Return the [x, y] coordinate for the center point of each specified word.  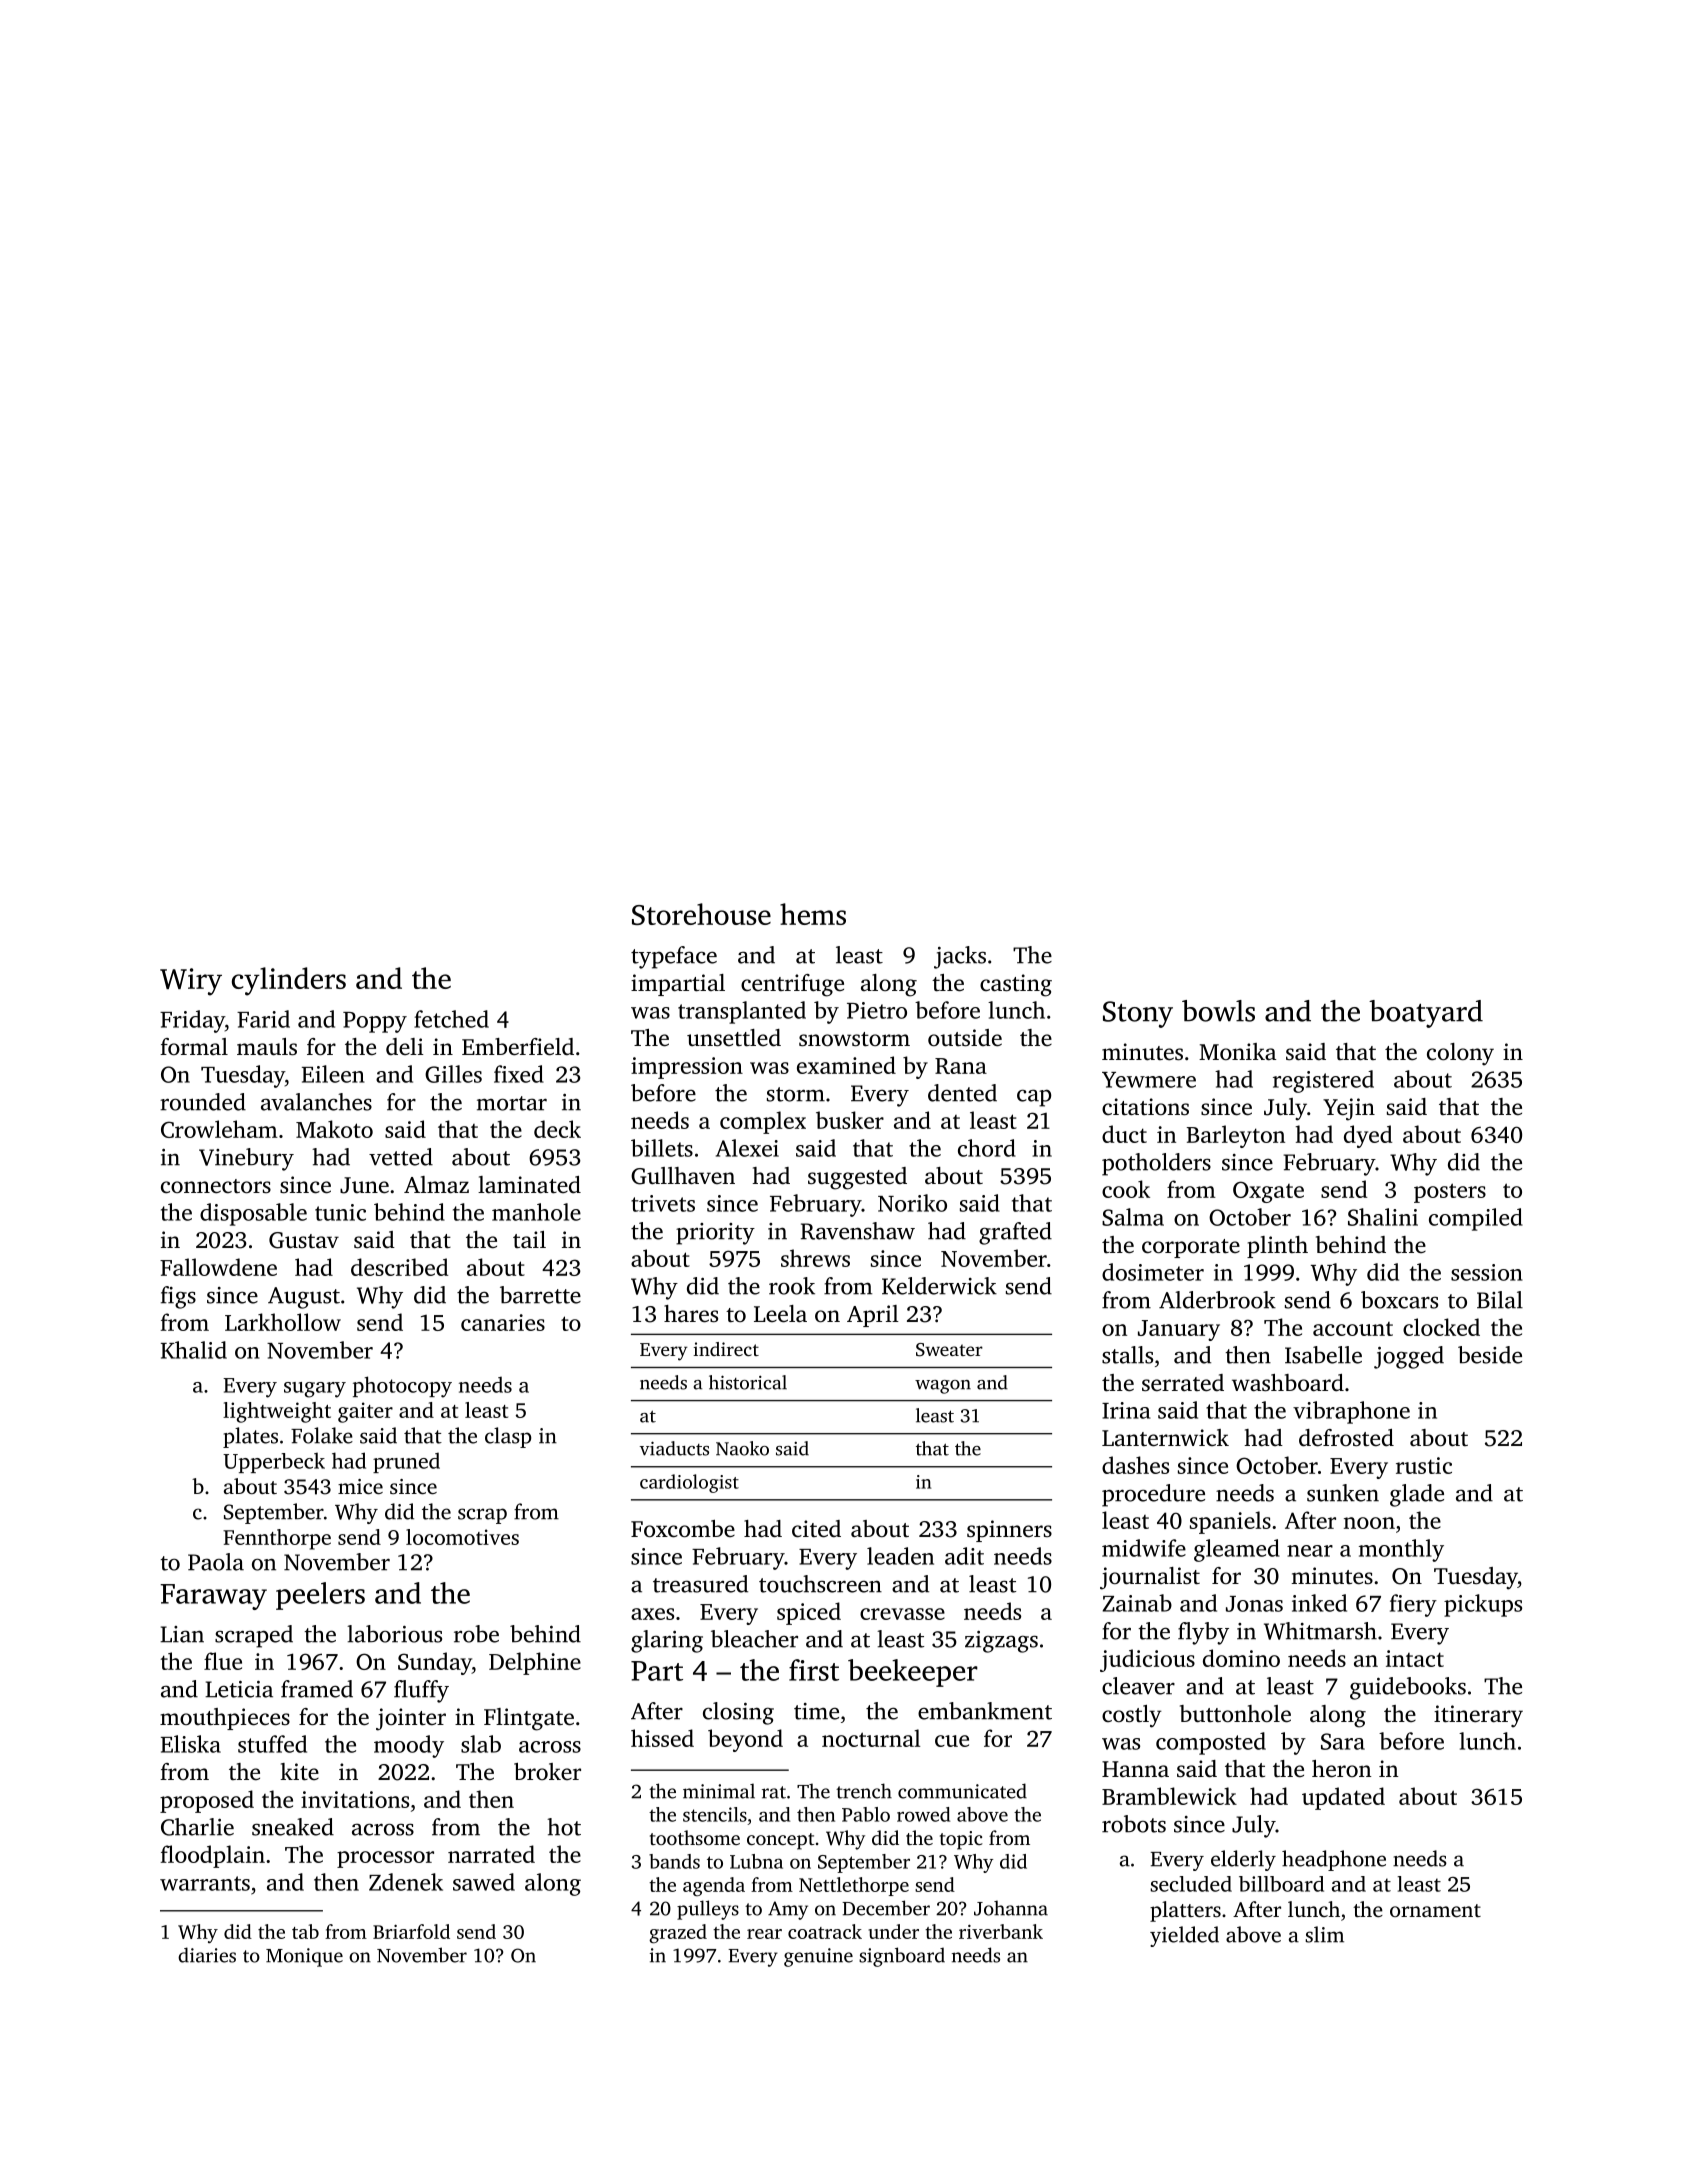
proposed [207, 1801]
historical [748, 1382]
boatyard [1426, 1014]
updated [1343, 1798]
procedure [1153, 1495]
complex [763, 1122]
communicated [962, 1791]
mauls [267, 1047]
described [399, 1267]
